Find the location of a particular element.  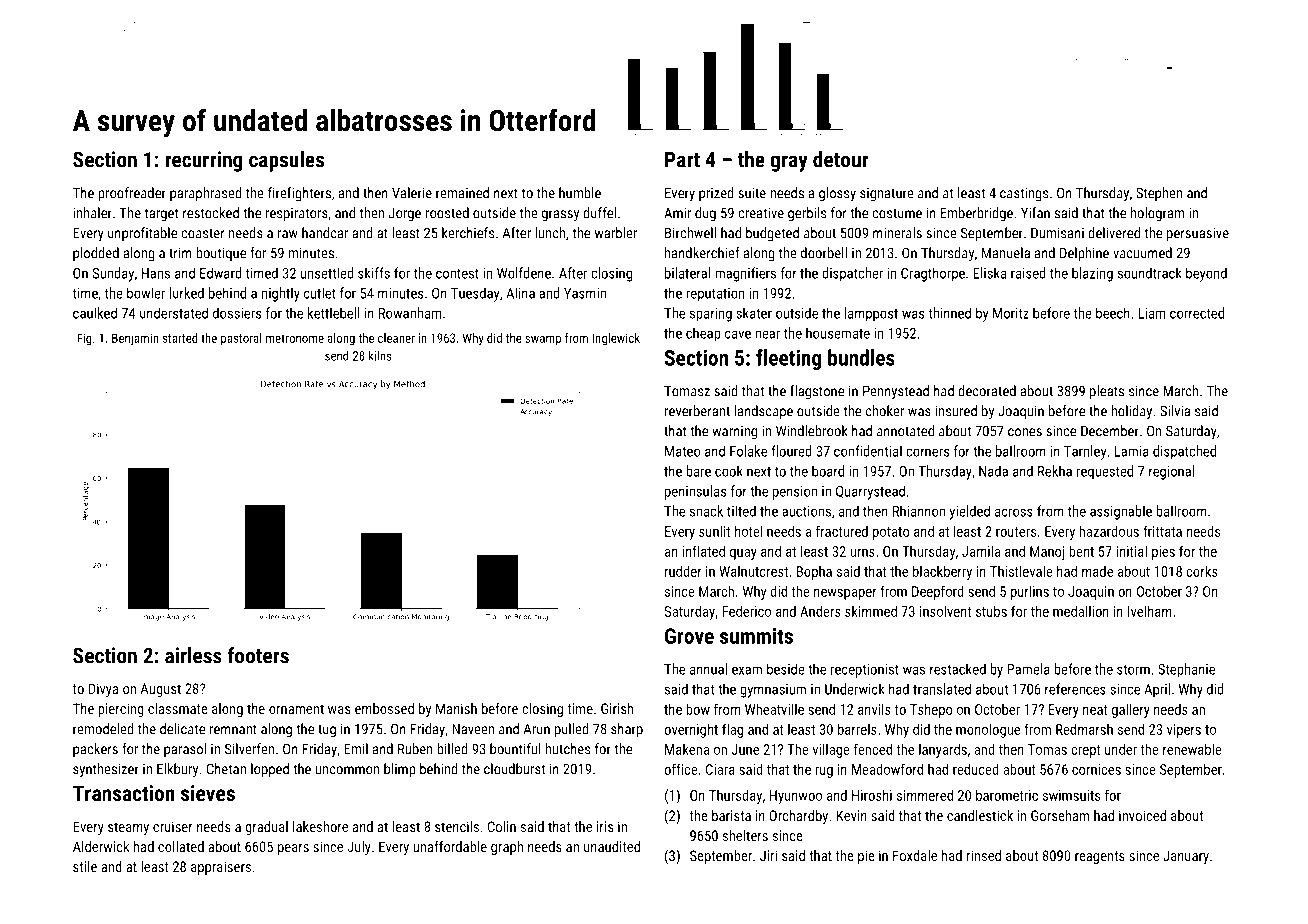

cloudburst is located at coordinates (514, 769).
